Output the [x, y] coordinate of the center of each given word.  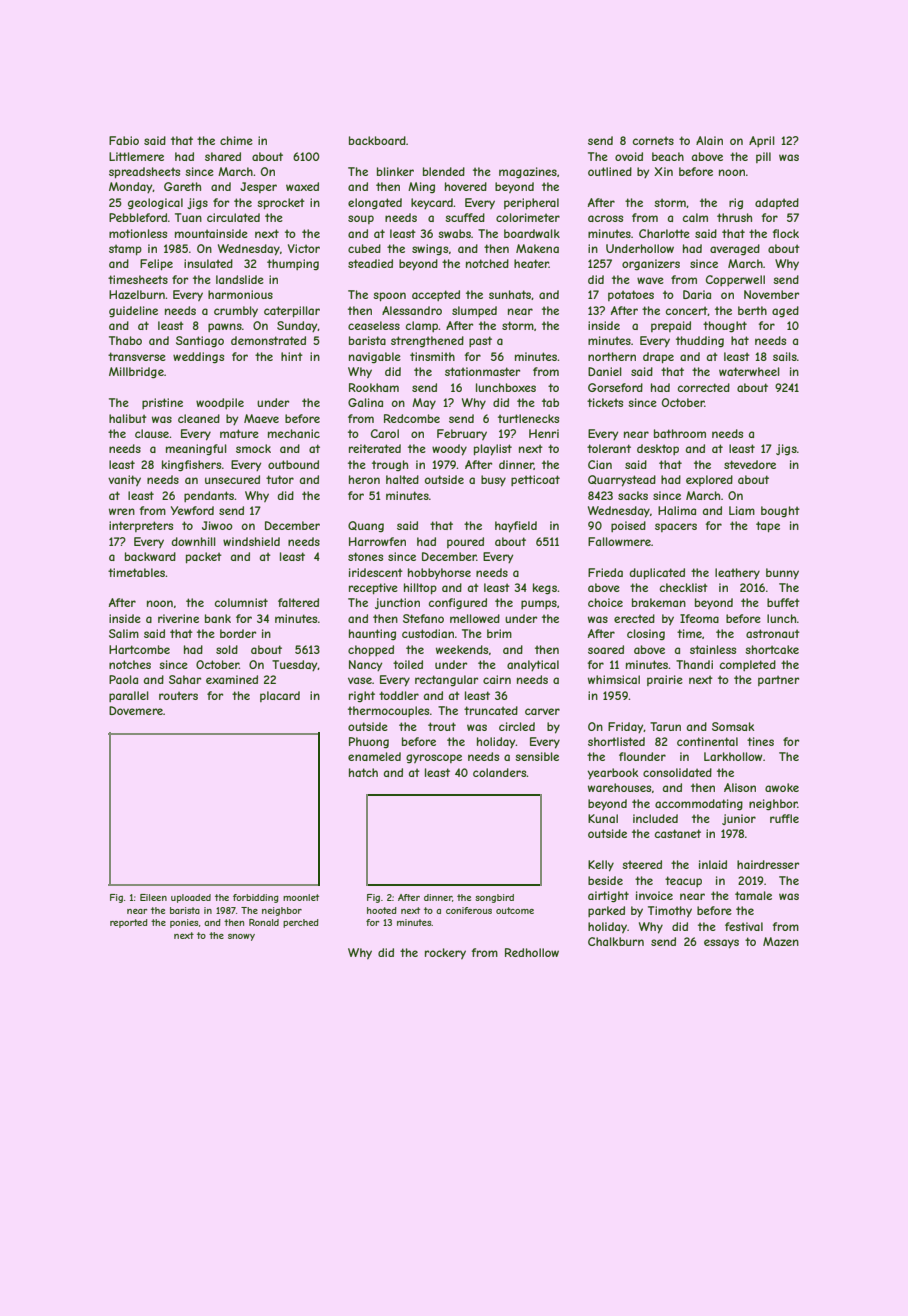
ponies [184, 923]
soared [606, 649]
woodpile [220, 403]
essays [721, 944]
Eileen [153, 897]
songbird [494, 898]
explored [709, 480]
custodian [428, 633]
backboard [377, 140]
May [424, 404]
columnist [241, 602]
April [762, 141]
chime [236, 140]
